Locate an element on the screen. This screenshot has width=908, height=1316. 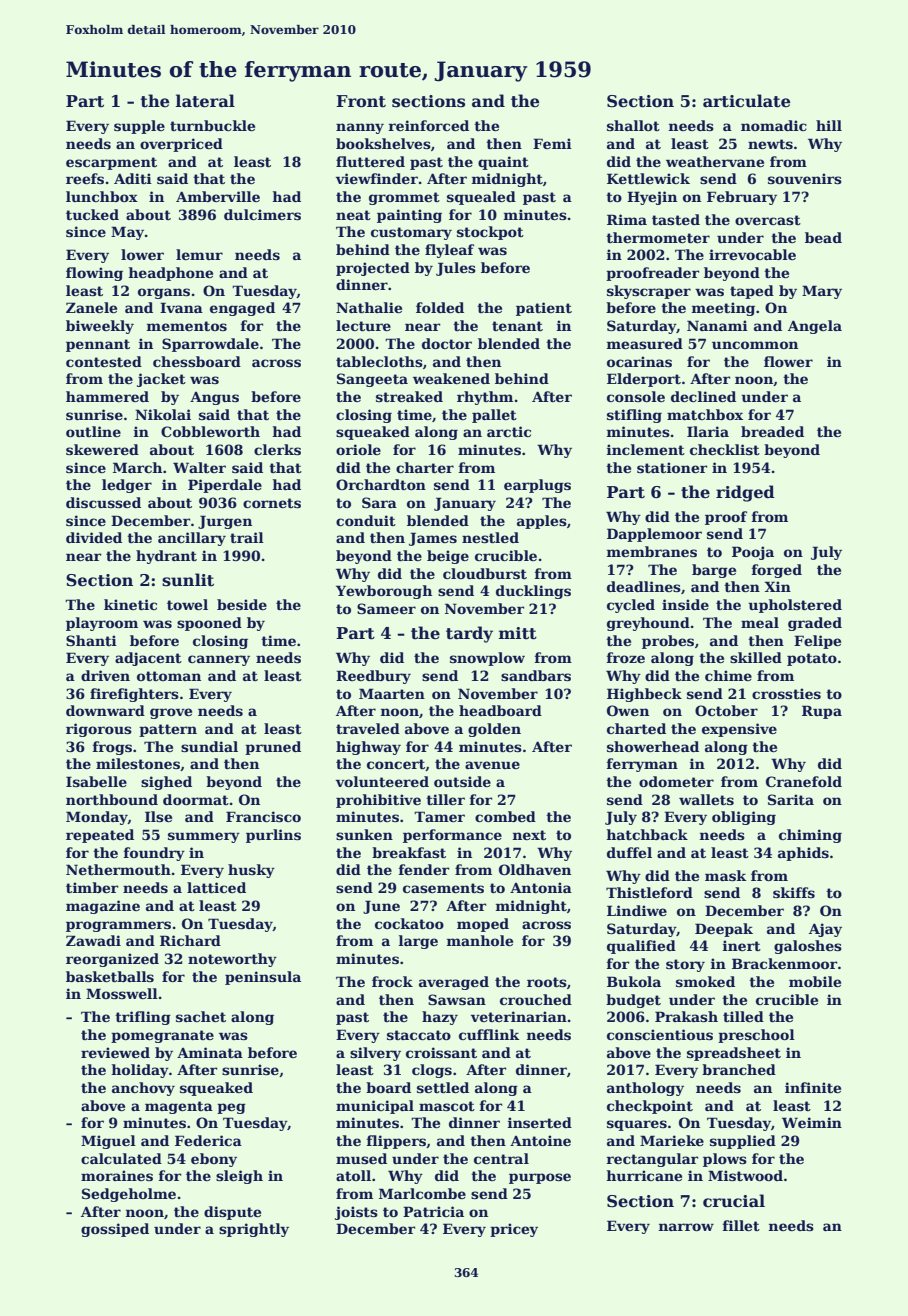
sprightly is located at coordinates (254, 1230).
